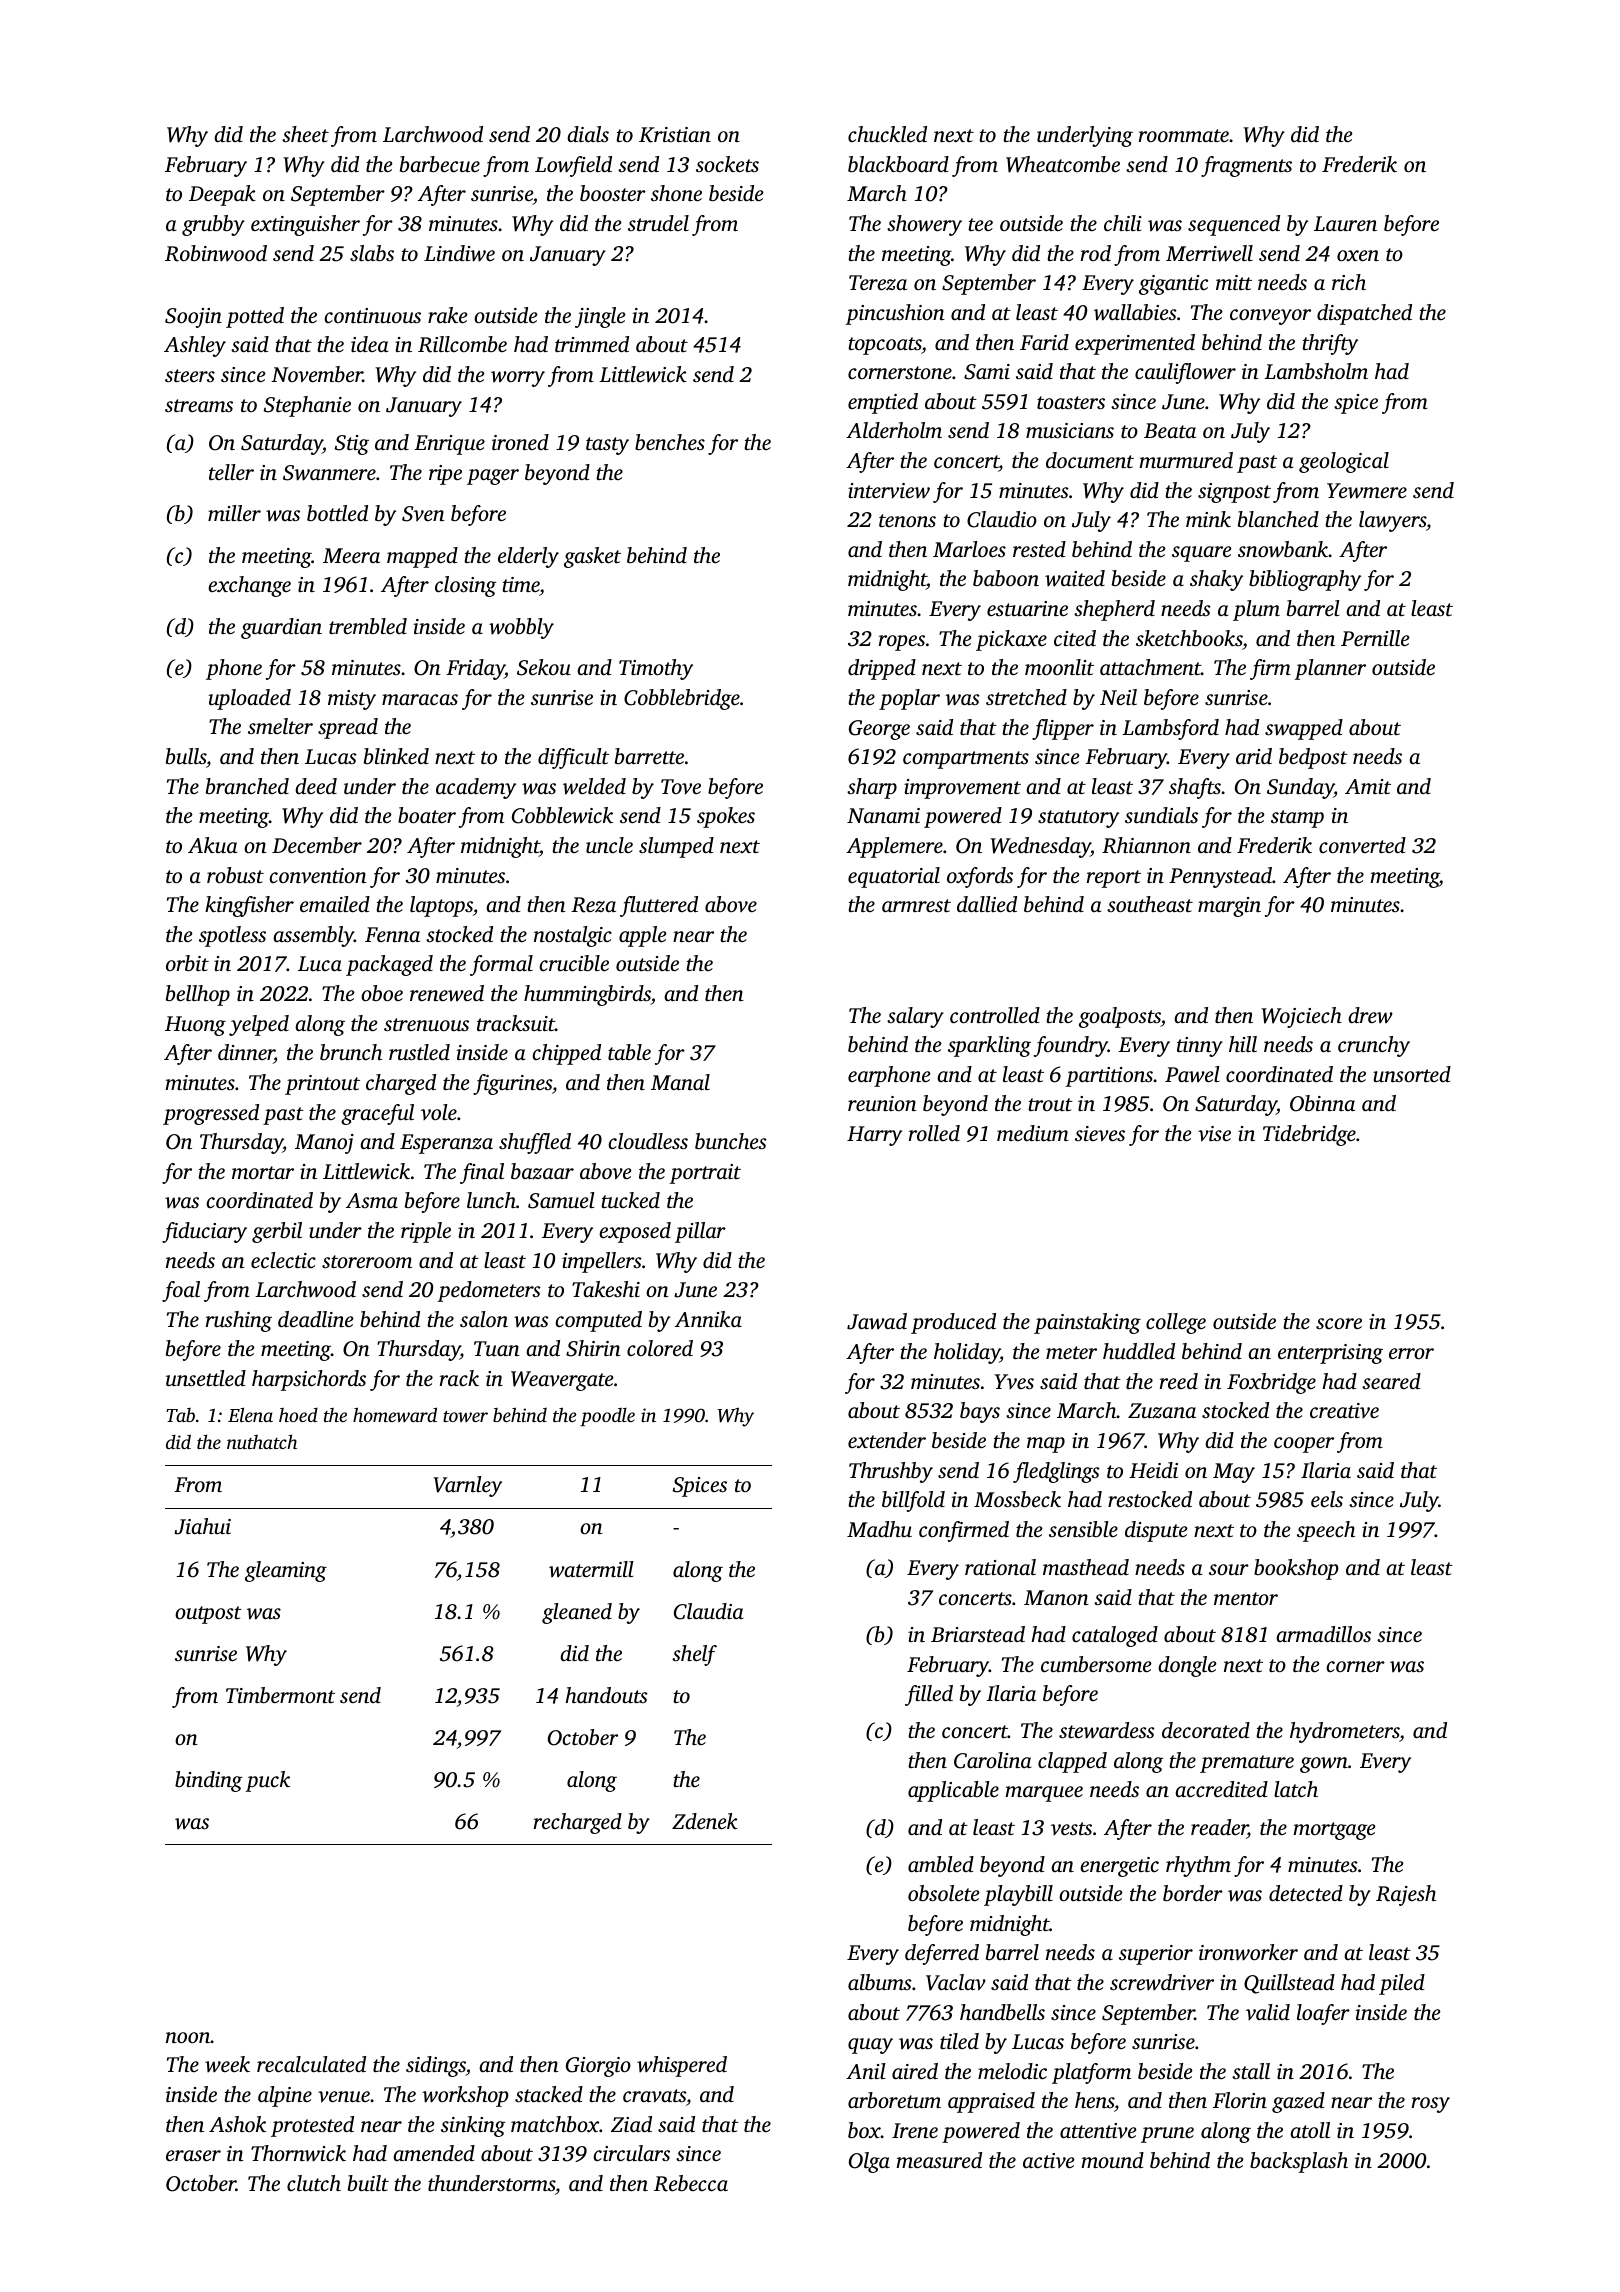 The height and width of the document is (2292, 1620). I want to click on recalculated, so click(311, 2064).
